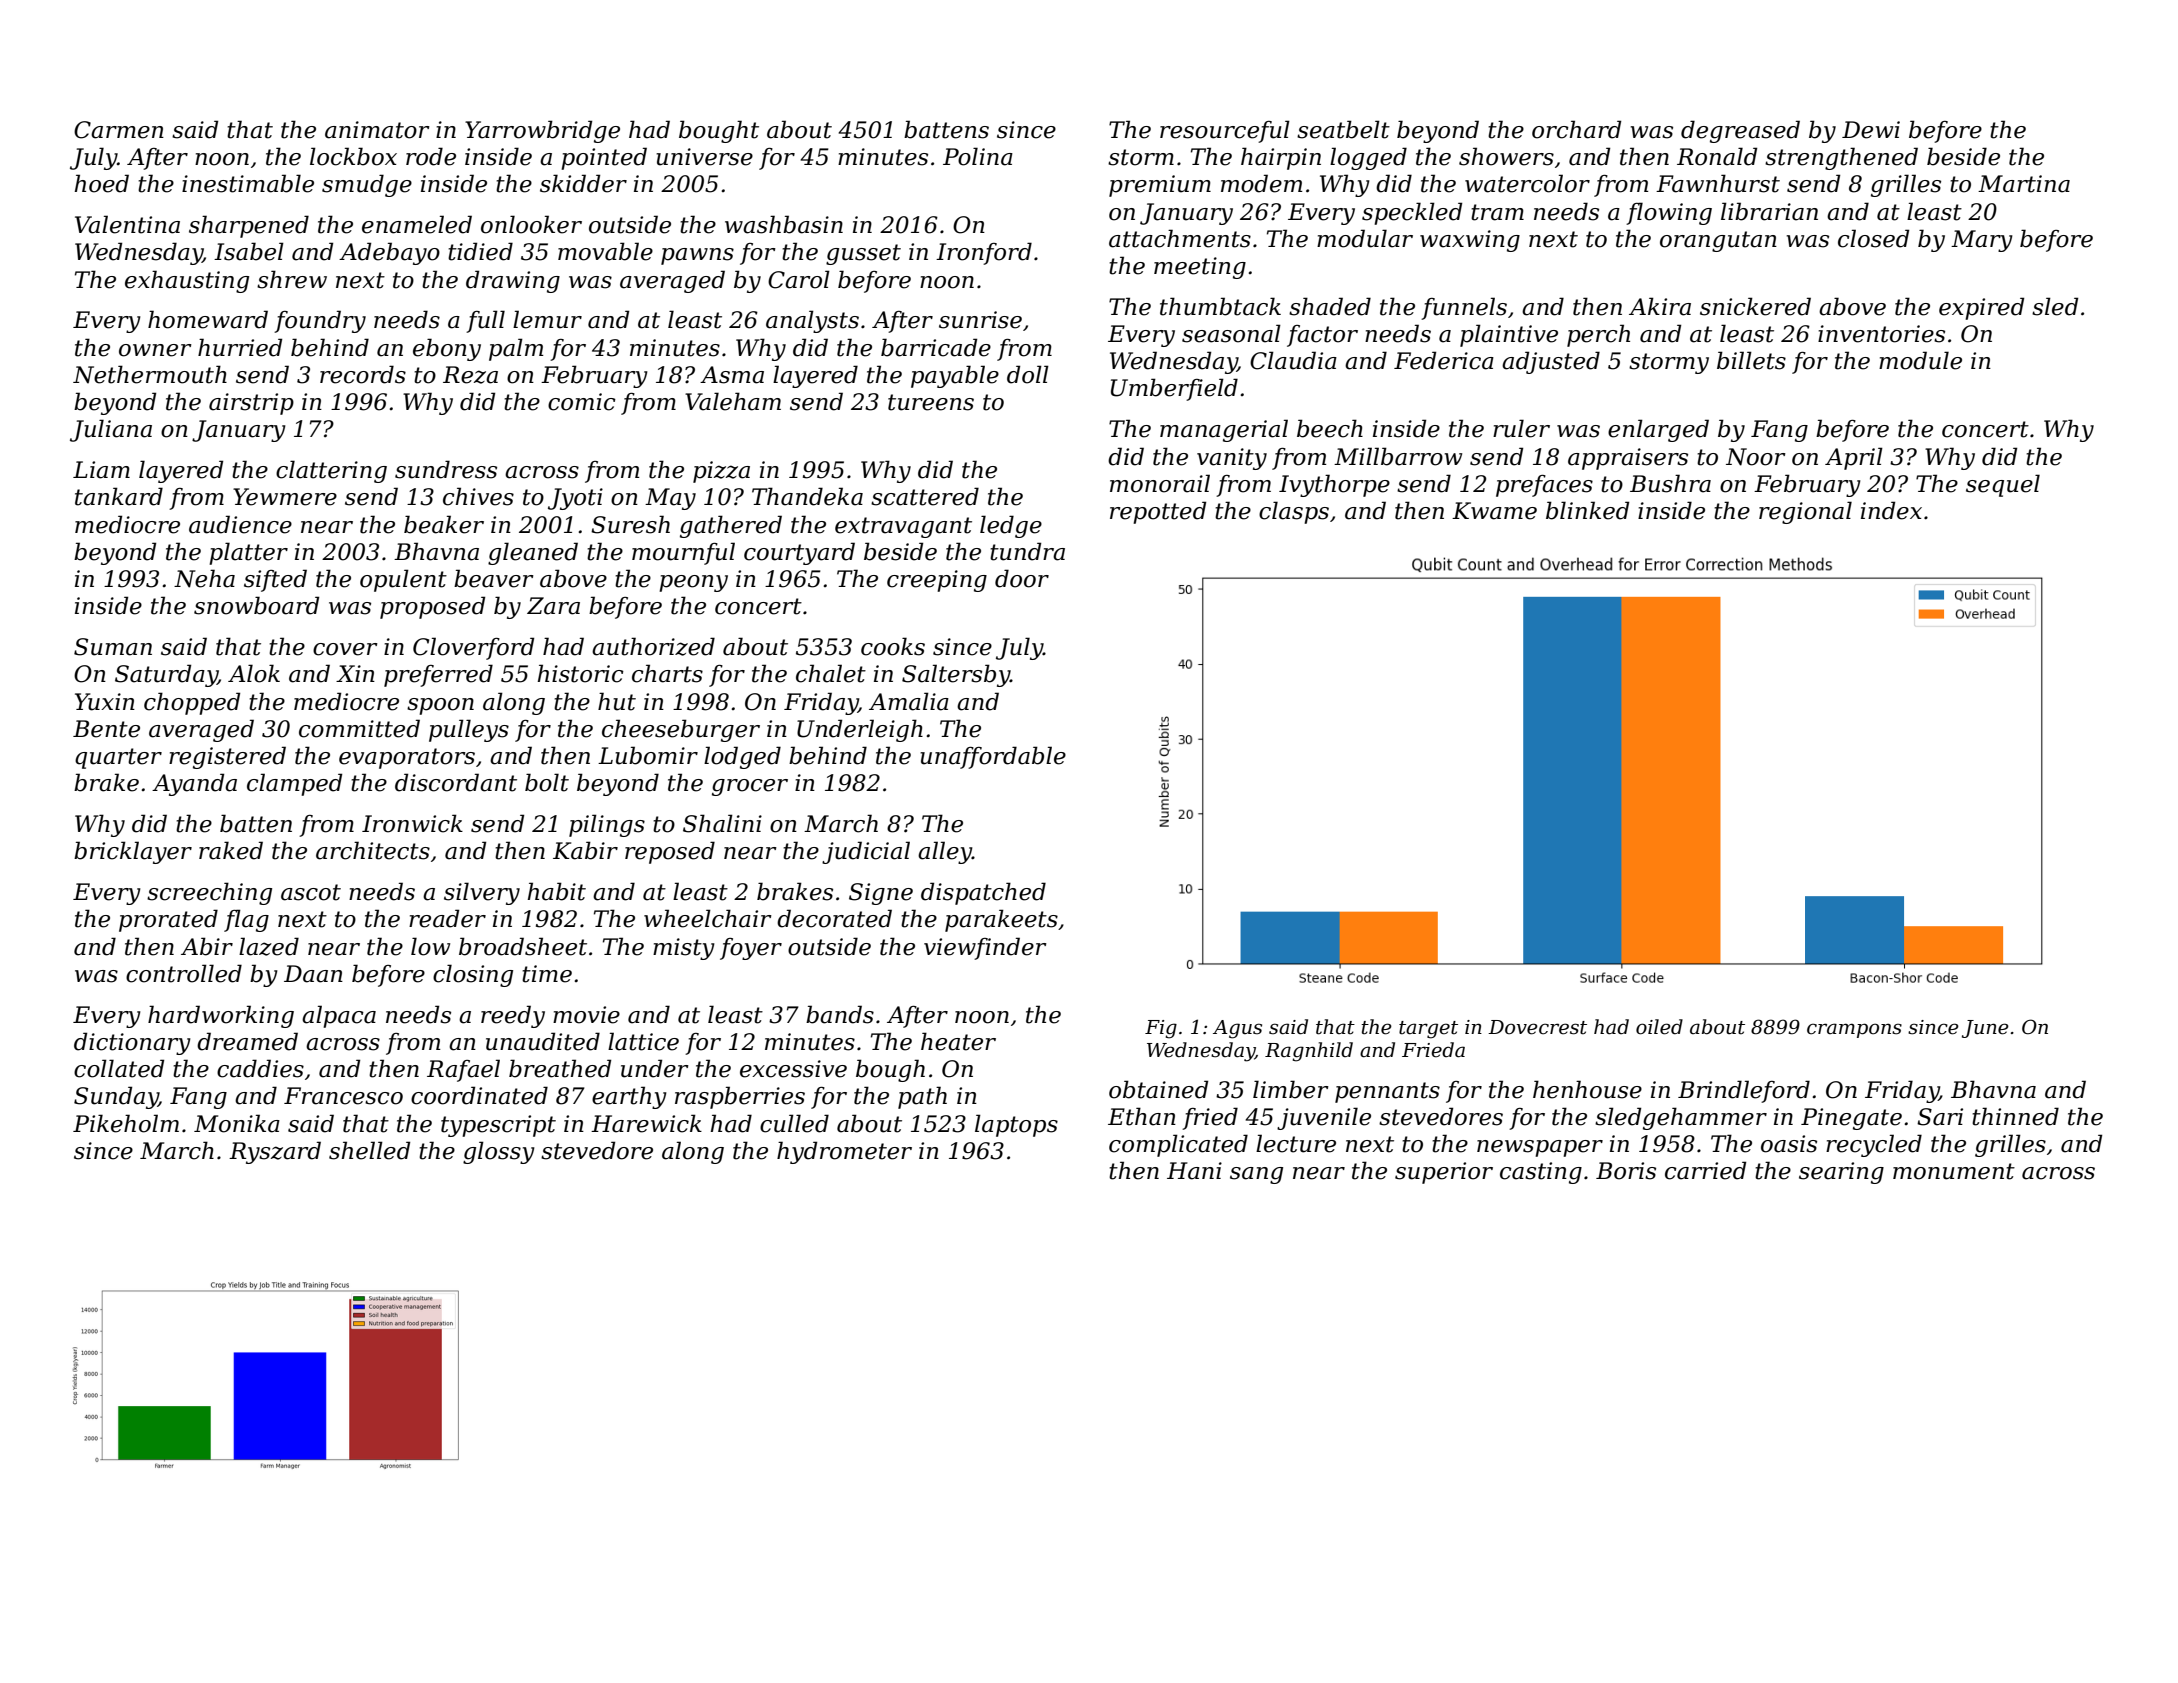  What do you see at coordinates (1256, 1175) in the page?
I see `sang` at bounding box center [1256, 1175].
